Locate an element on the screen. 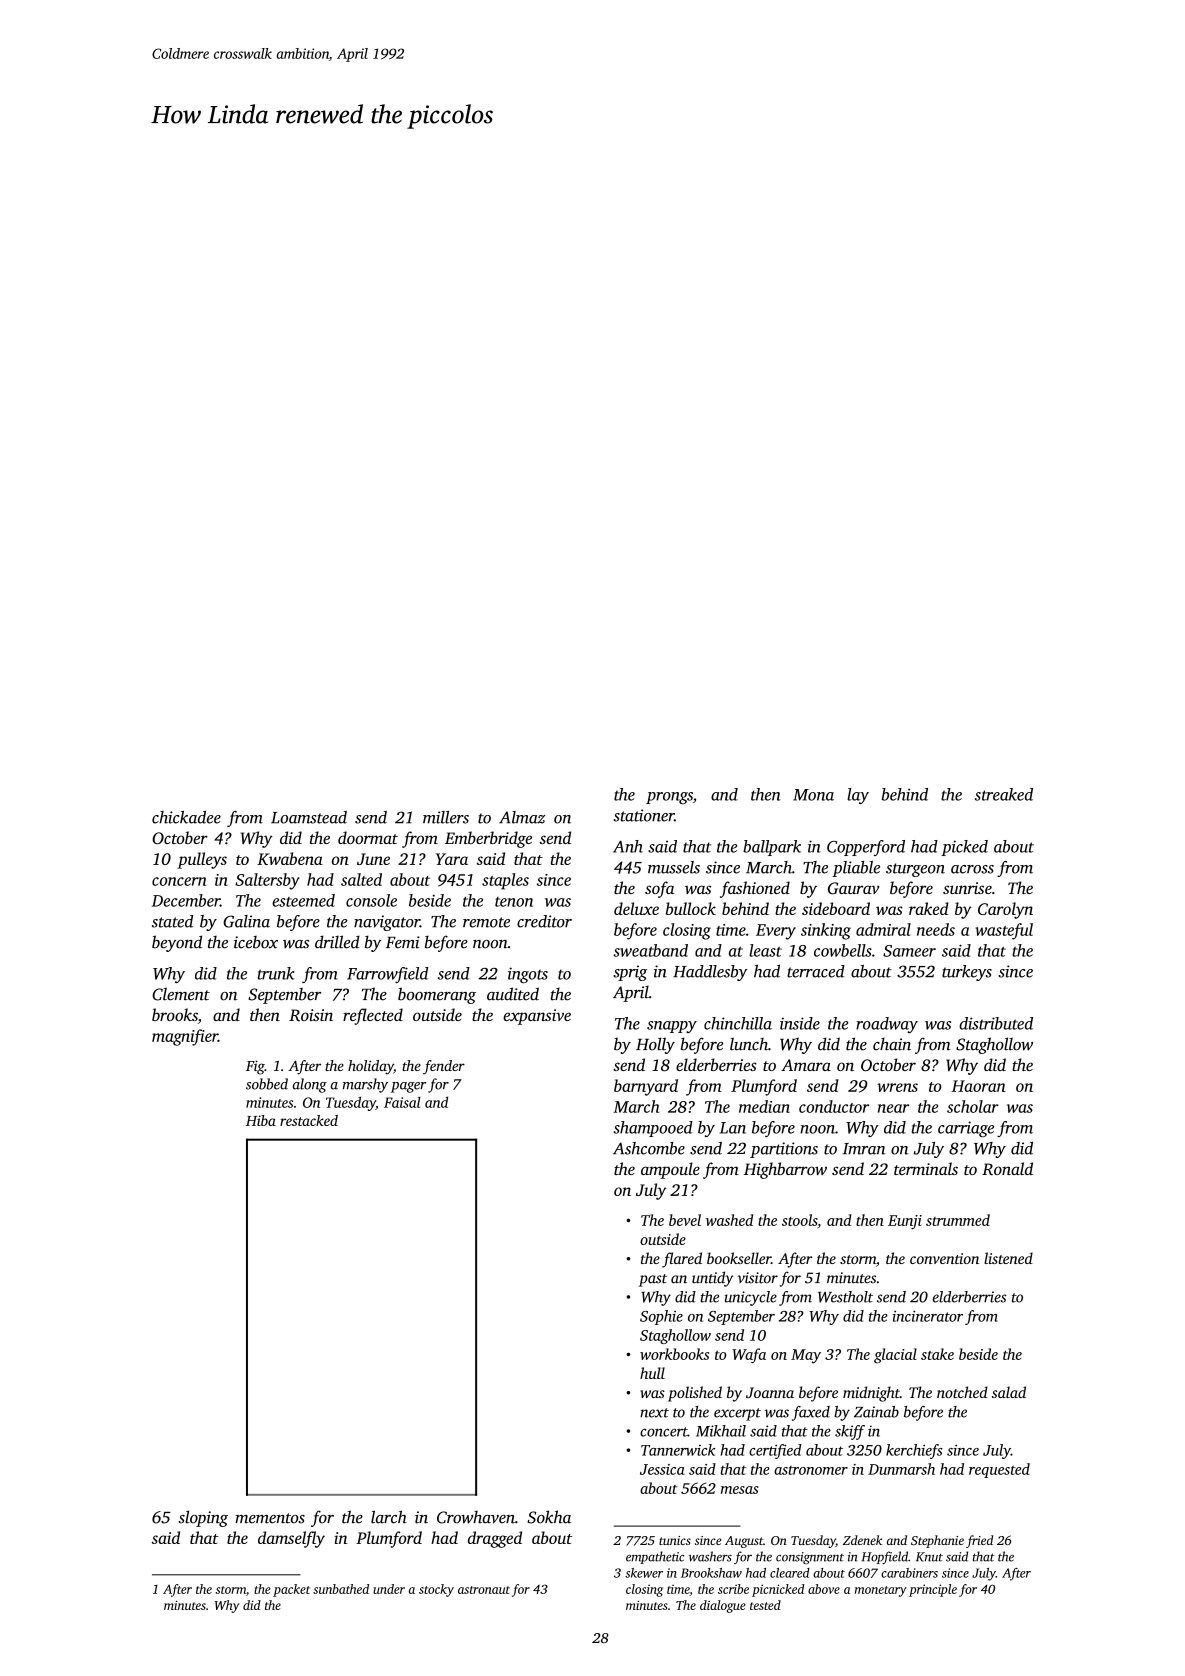 Image resolution: width=1185 pixels, height=1676 pixels. damselfly is located at coordinates (291, 1539).
